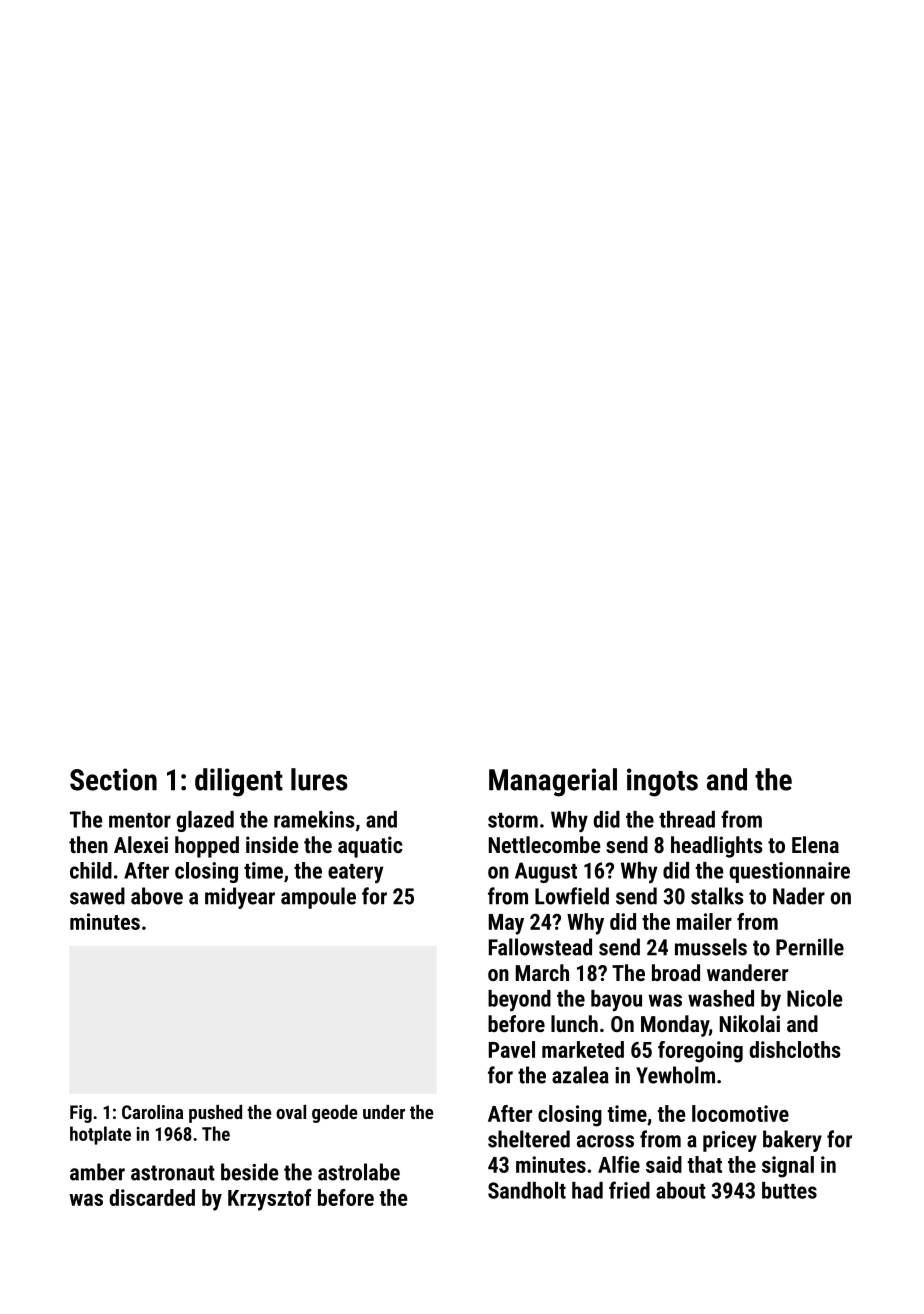 Image resolution: width=924 pixels, height=1314 pixels. What do you see at coordinates (545, 844) in the page?
I see `Nettlecombe` at bounding box center [545, 844].
